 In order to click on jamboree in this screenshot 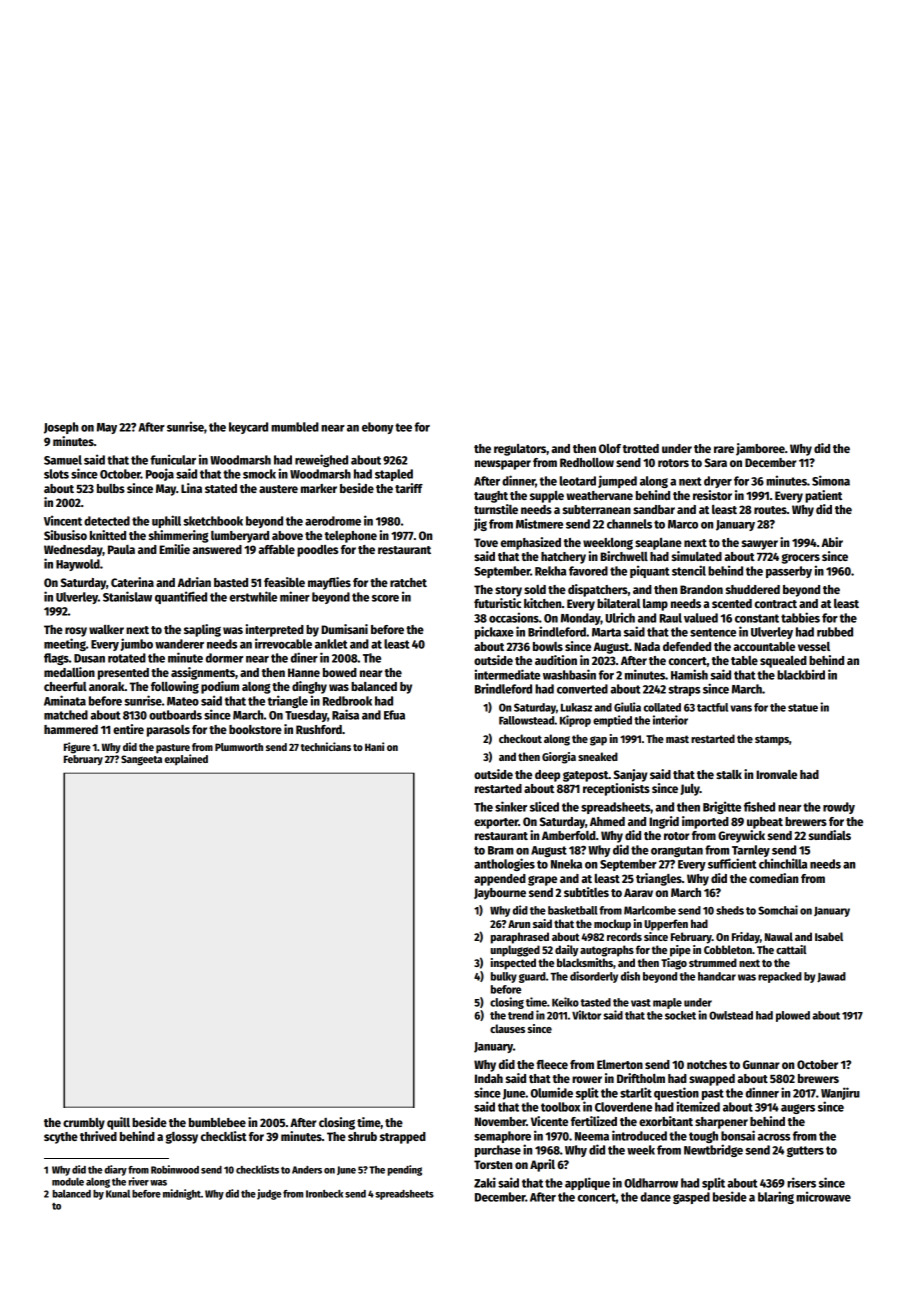, I will do `click(760, 449)`.
